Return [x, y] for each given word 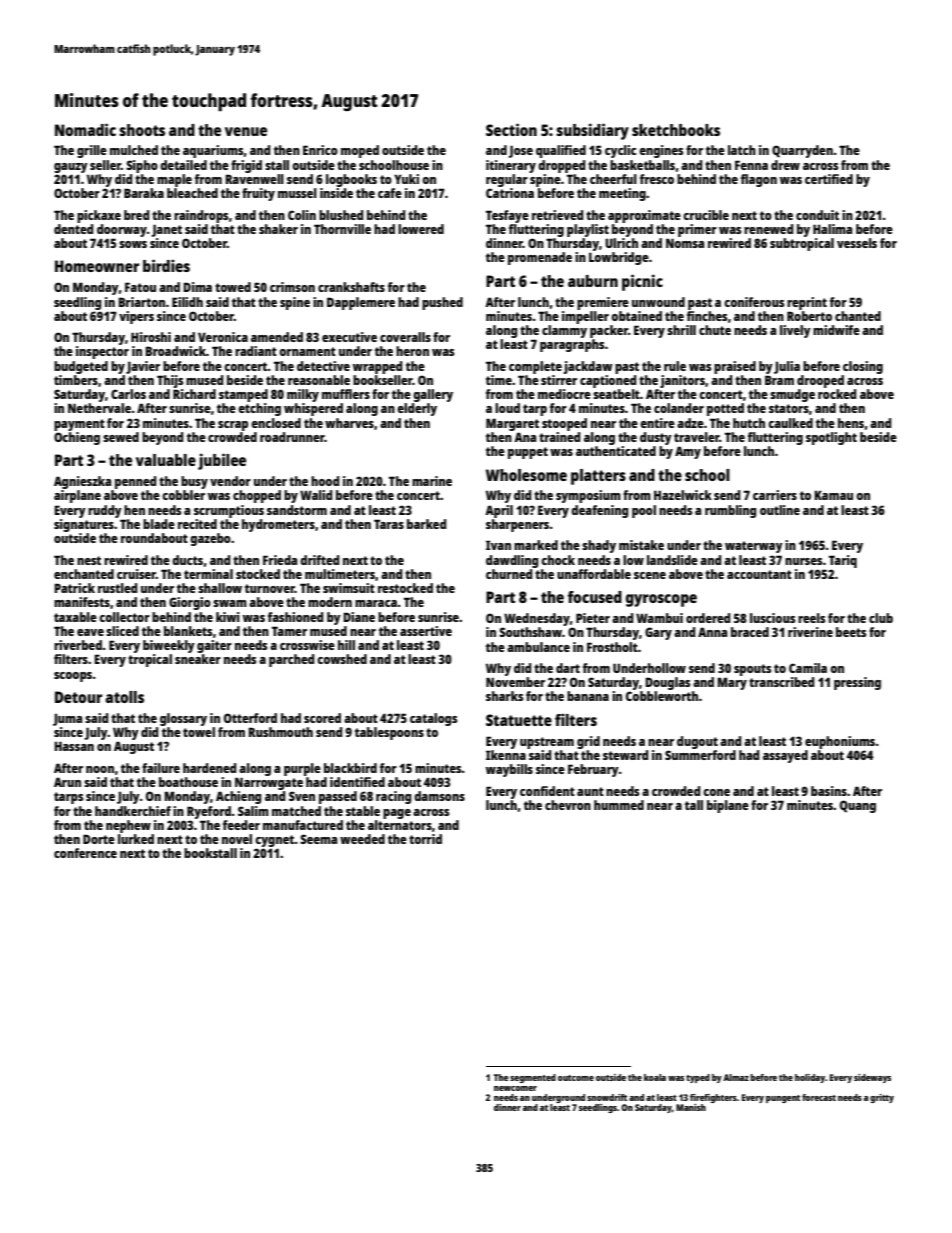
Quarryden [802, 151]
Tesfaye [507, 216]
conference [85, 853]
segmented [533, 1078]
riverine [810, 632]
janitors [682, 381]
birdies [166, 265]
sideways [872, 1078]
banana [588, 696]
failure [161, 768]
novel [237, 839]
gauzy [71, 168]
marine [432, 481]
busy [194, 482]
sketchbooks [676, 130]
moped [360, 151]
